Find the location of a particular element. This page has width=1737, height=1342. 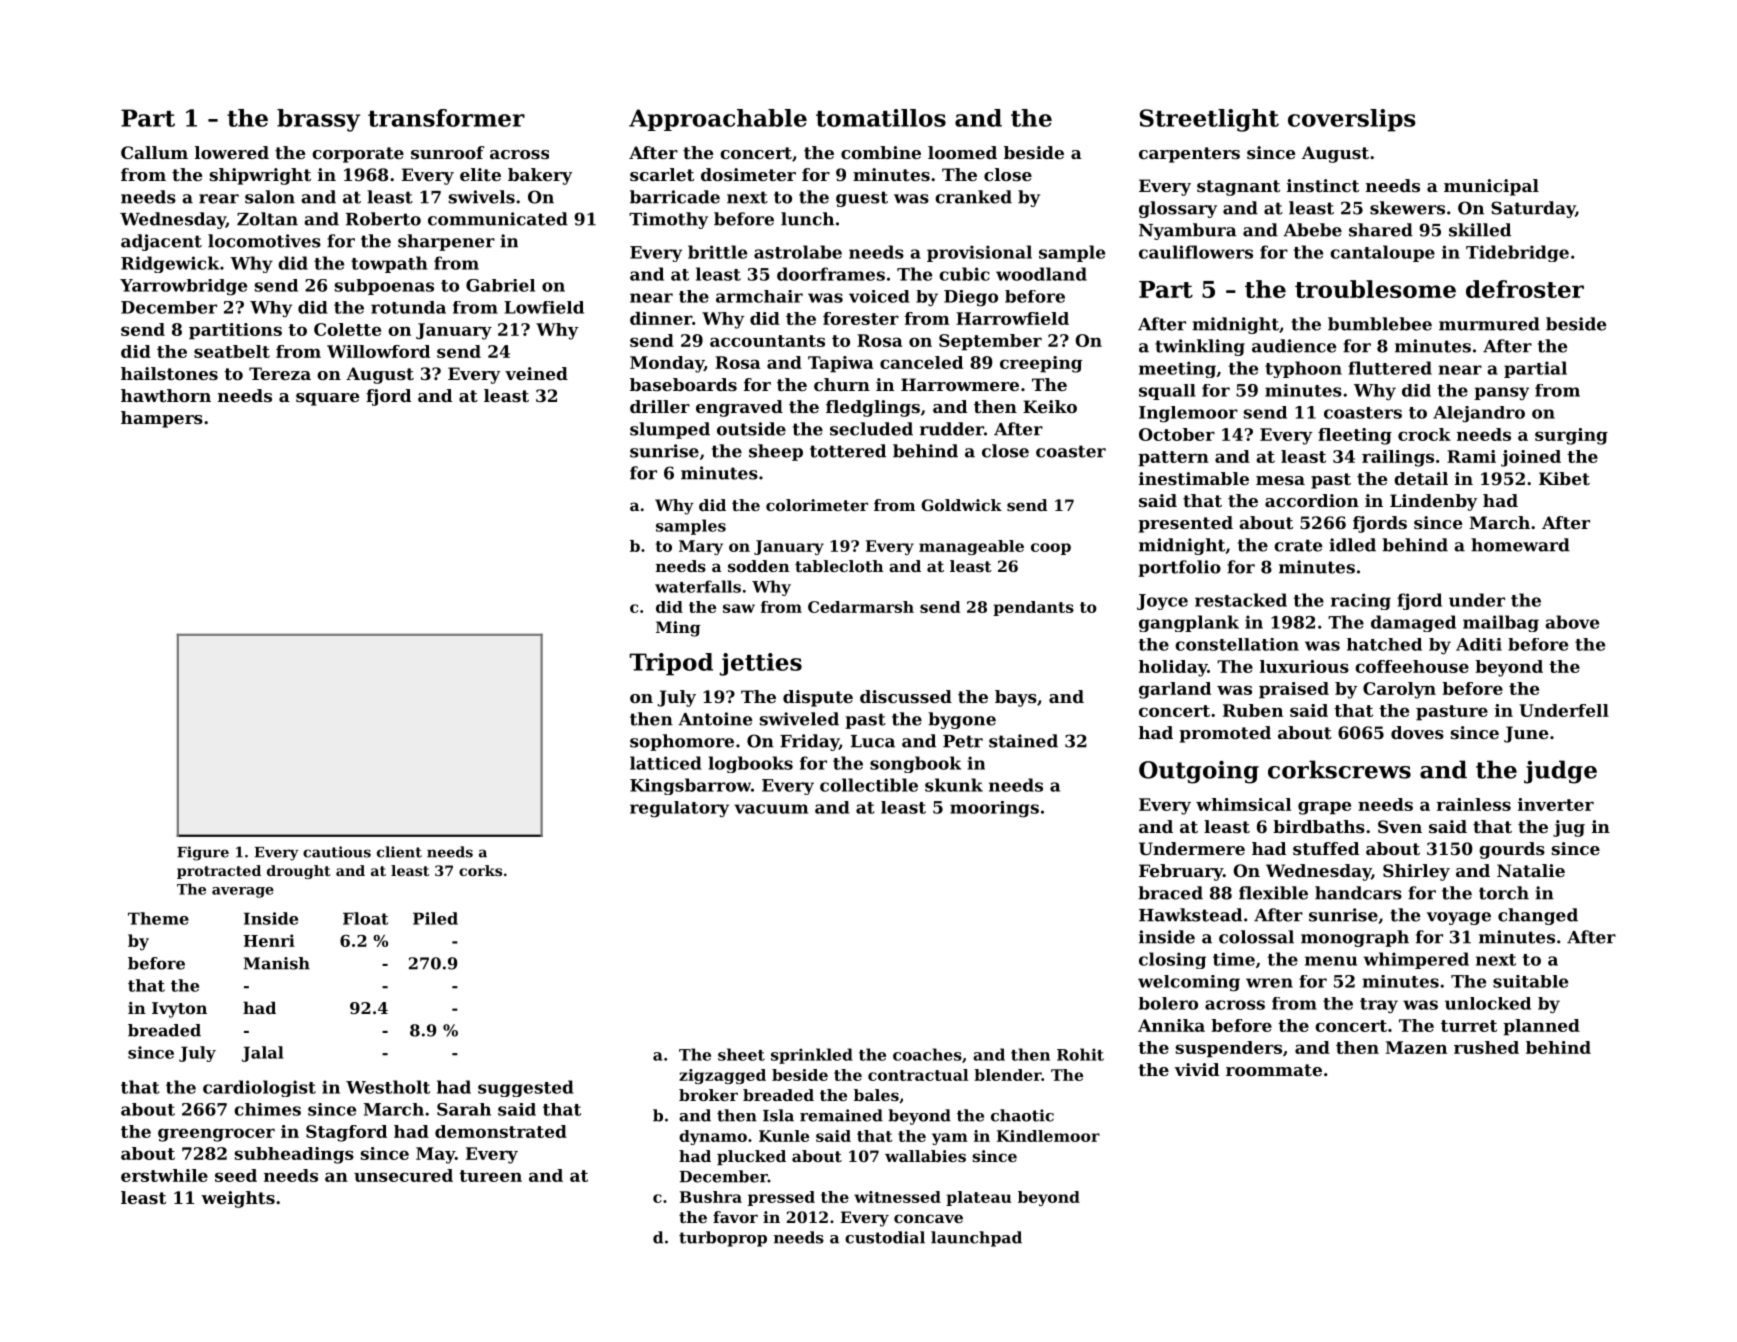

corporate is located at coordinates (358, 155).
